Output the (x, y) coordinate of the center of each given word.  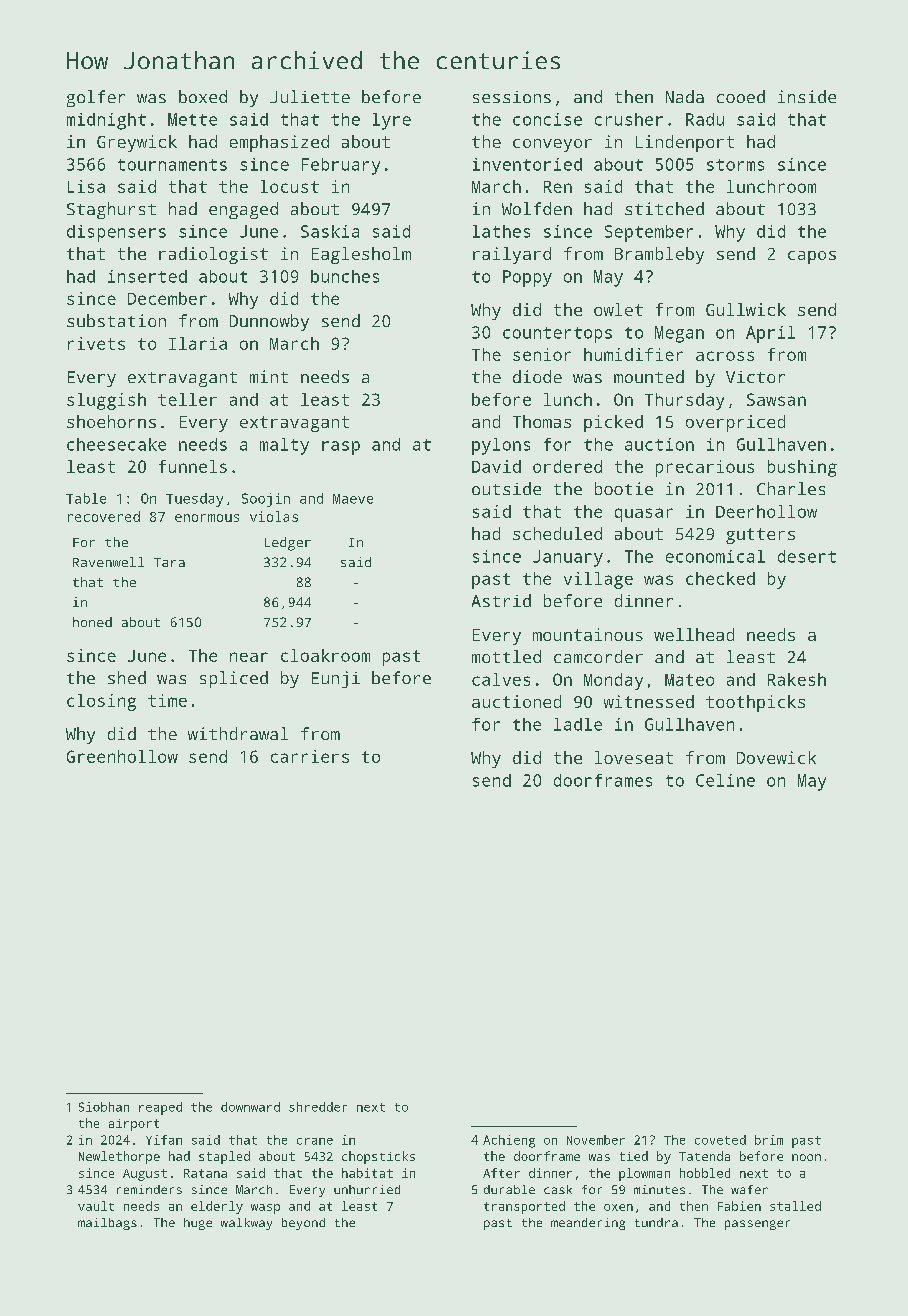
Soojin (266, 500)
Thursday (684, 401)
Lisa (86, 186)
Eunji (336, 679)
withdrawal (238, 733)
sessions (512, 97)
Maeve (353, 499)
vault (96, 1206)
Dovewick (776, 757)
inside (807, 96)
